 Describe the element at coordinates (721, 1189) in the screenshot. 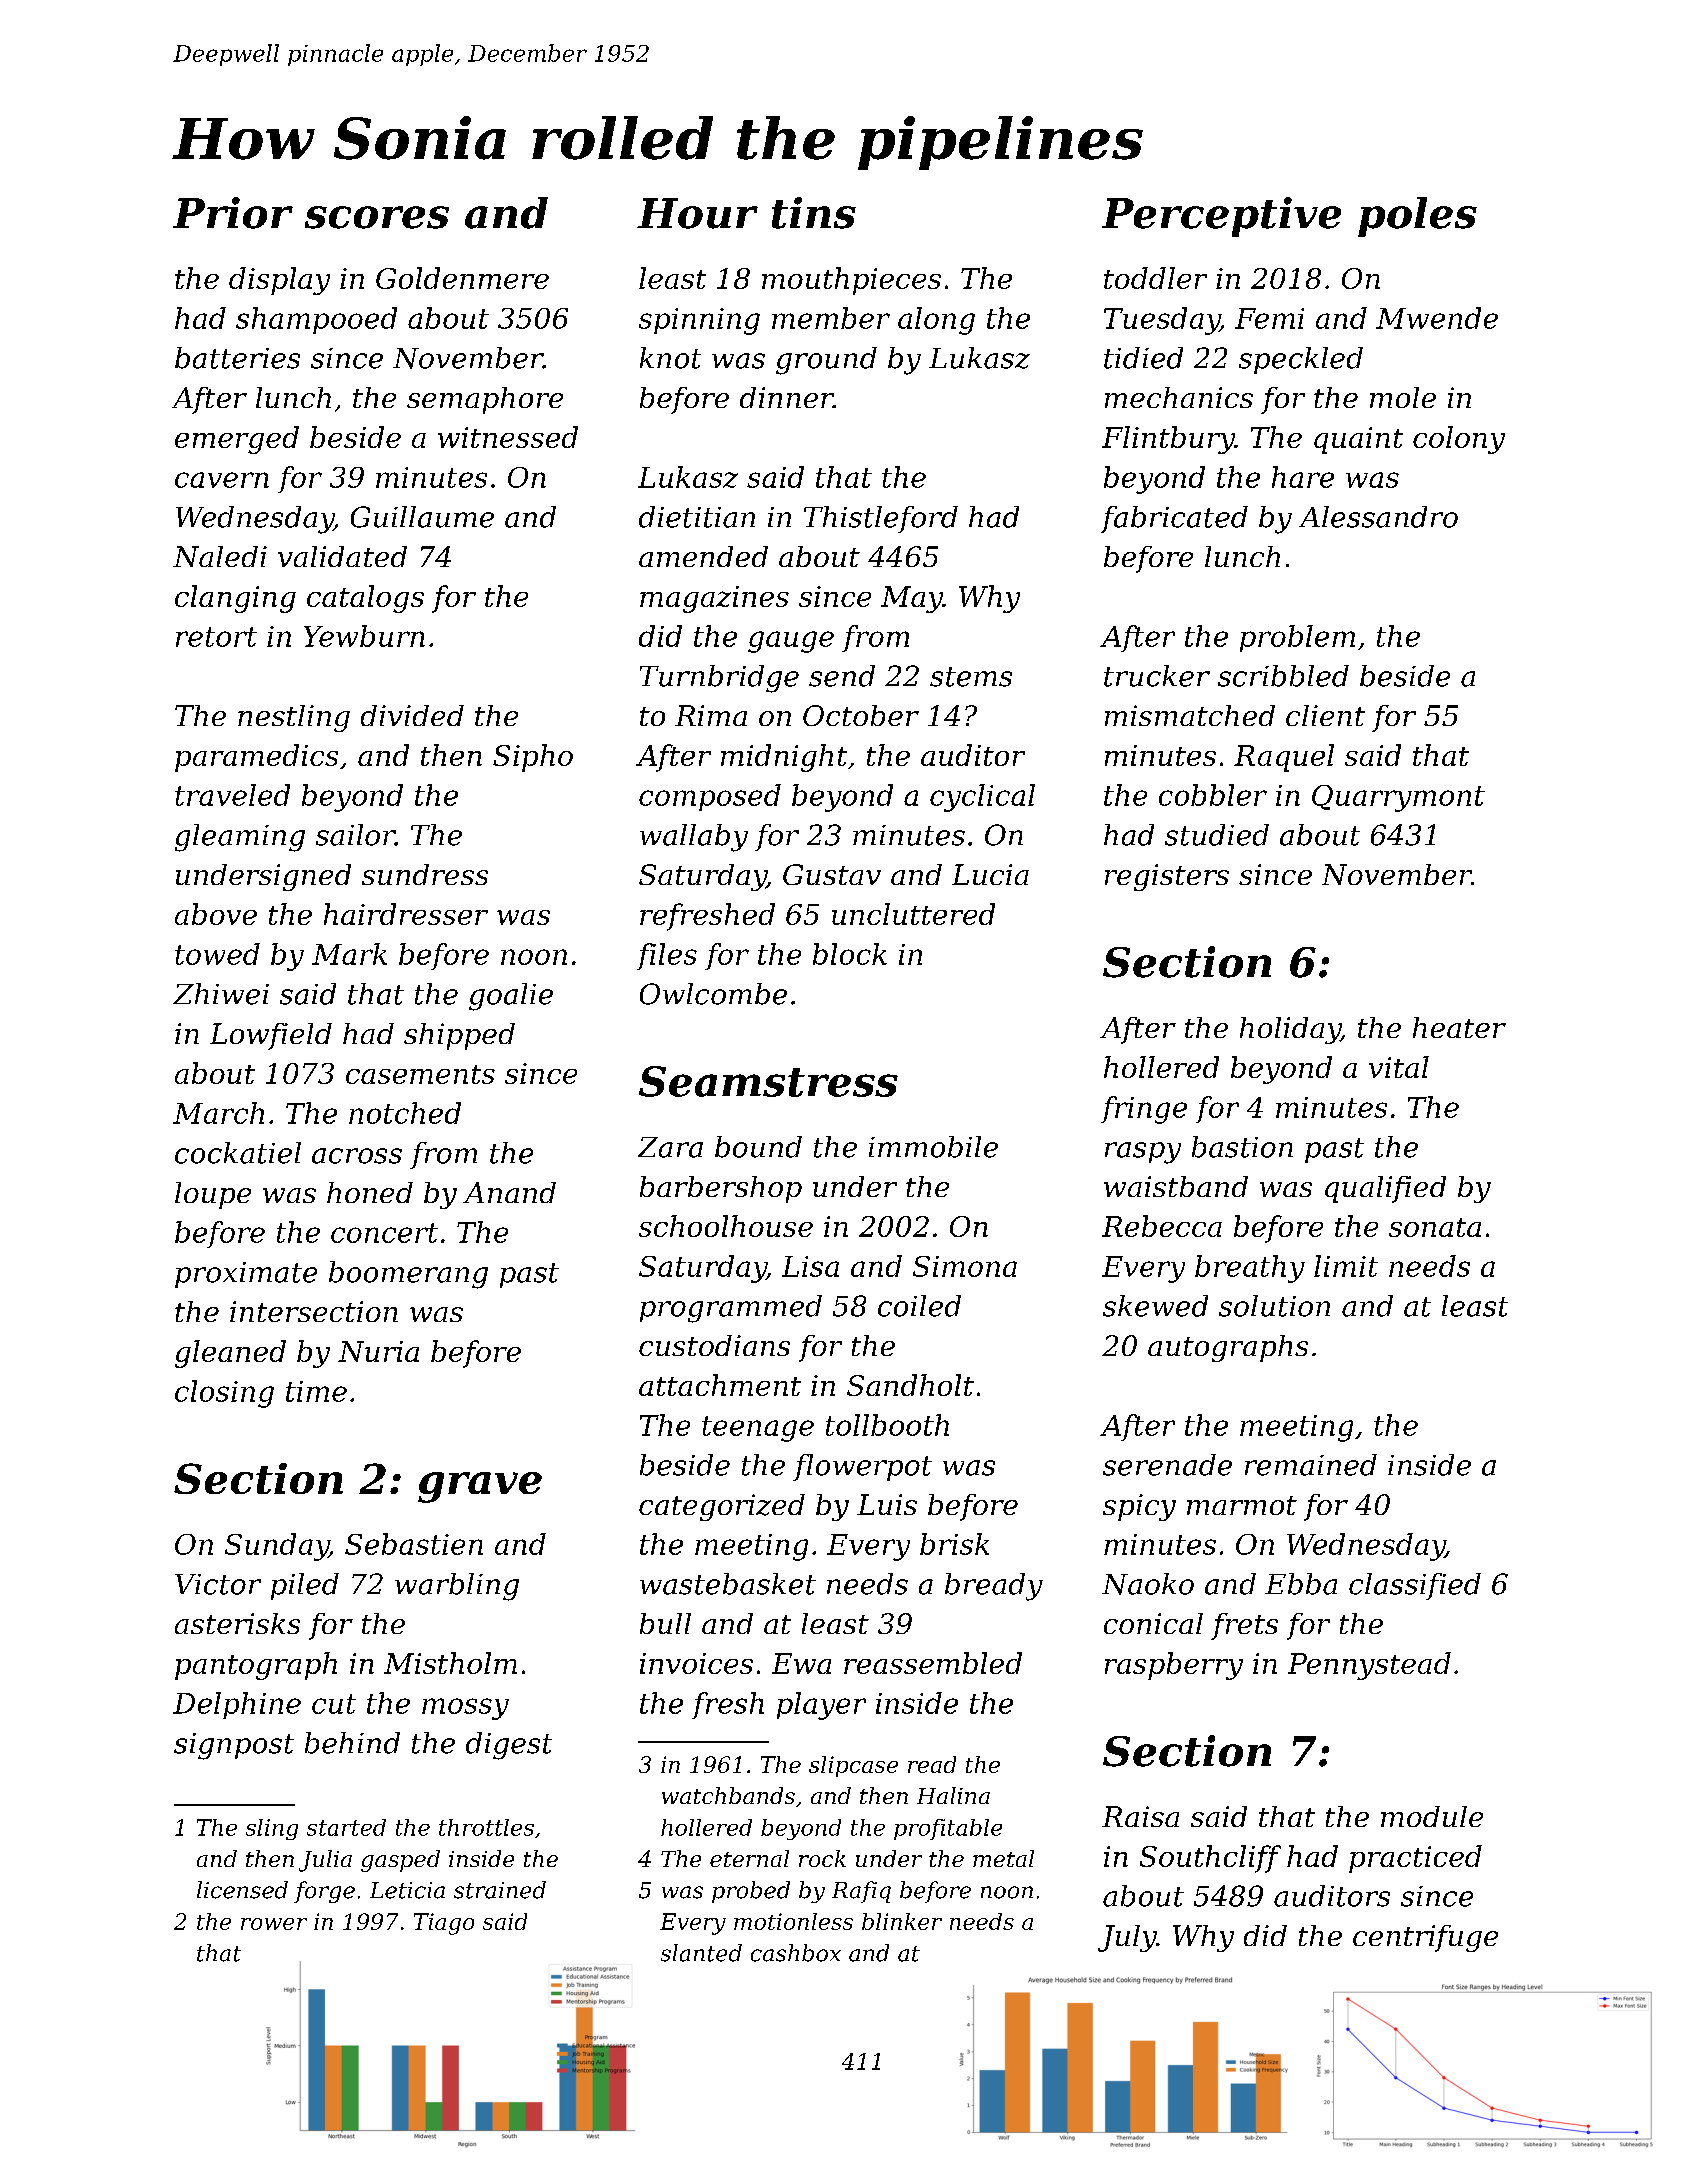

I see `barbershop` at that location.
